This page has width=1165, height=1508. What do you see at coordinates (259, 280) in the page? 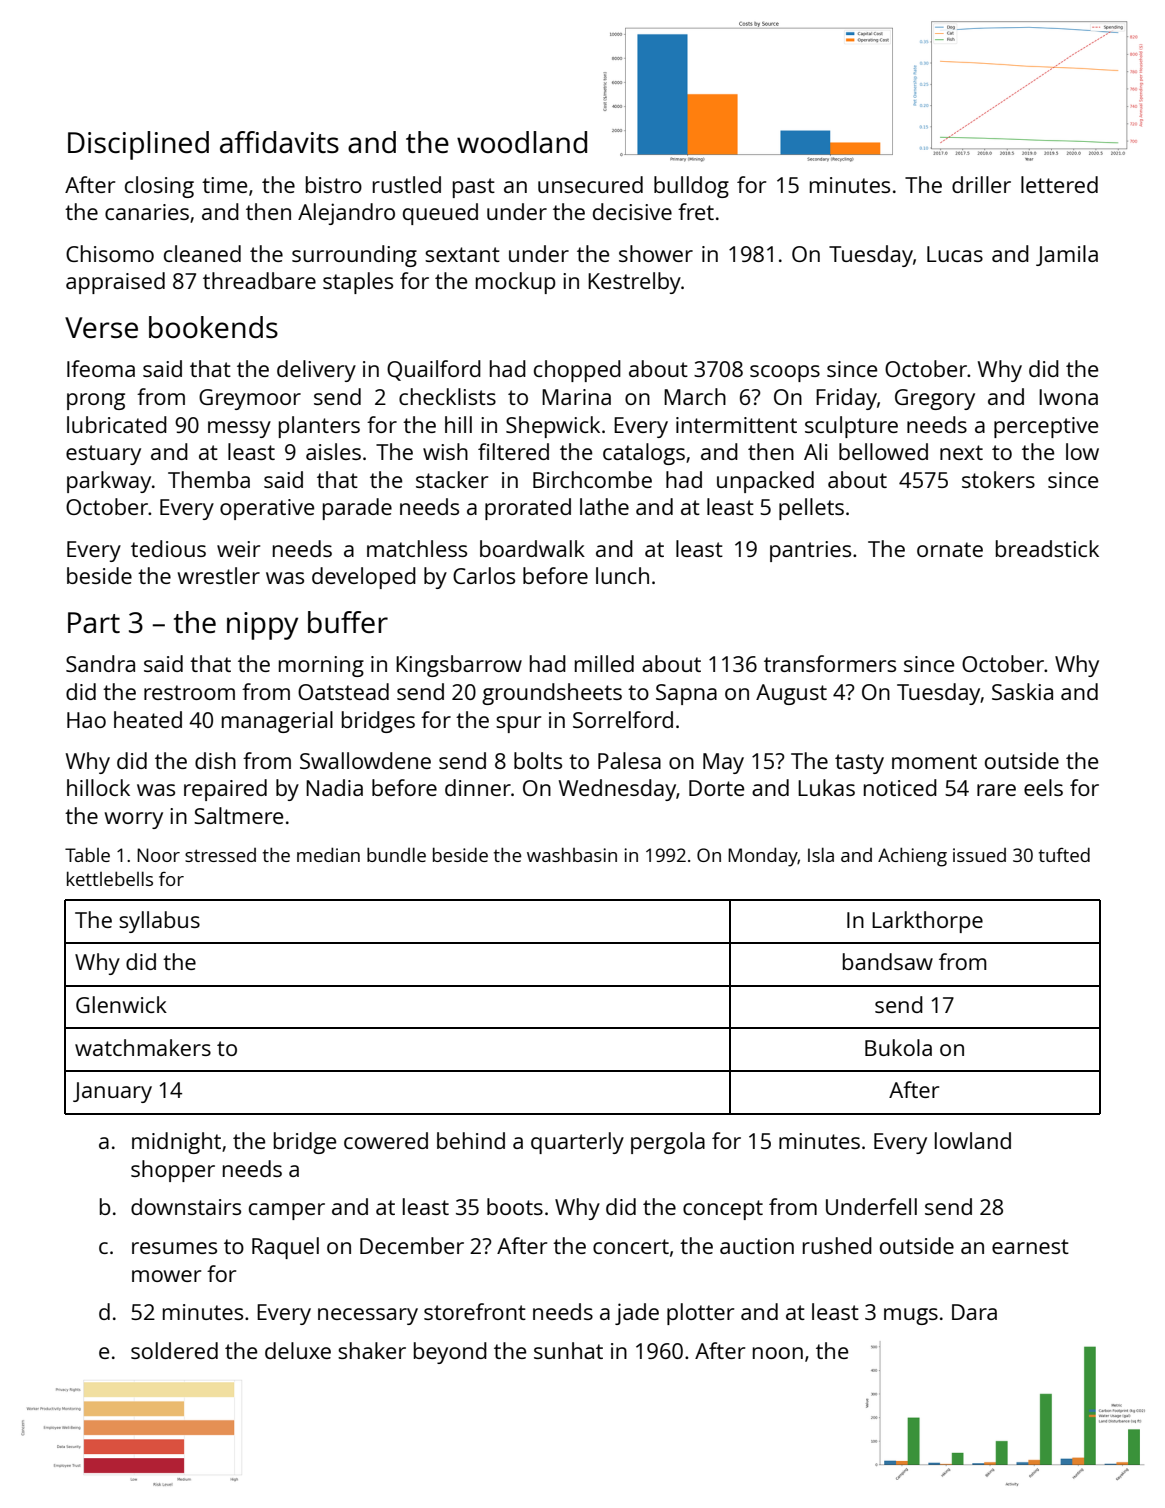
I see `threadbare` at bounding box center [259, 280].
